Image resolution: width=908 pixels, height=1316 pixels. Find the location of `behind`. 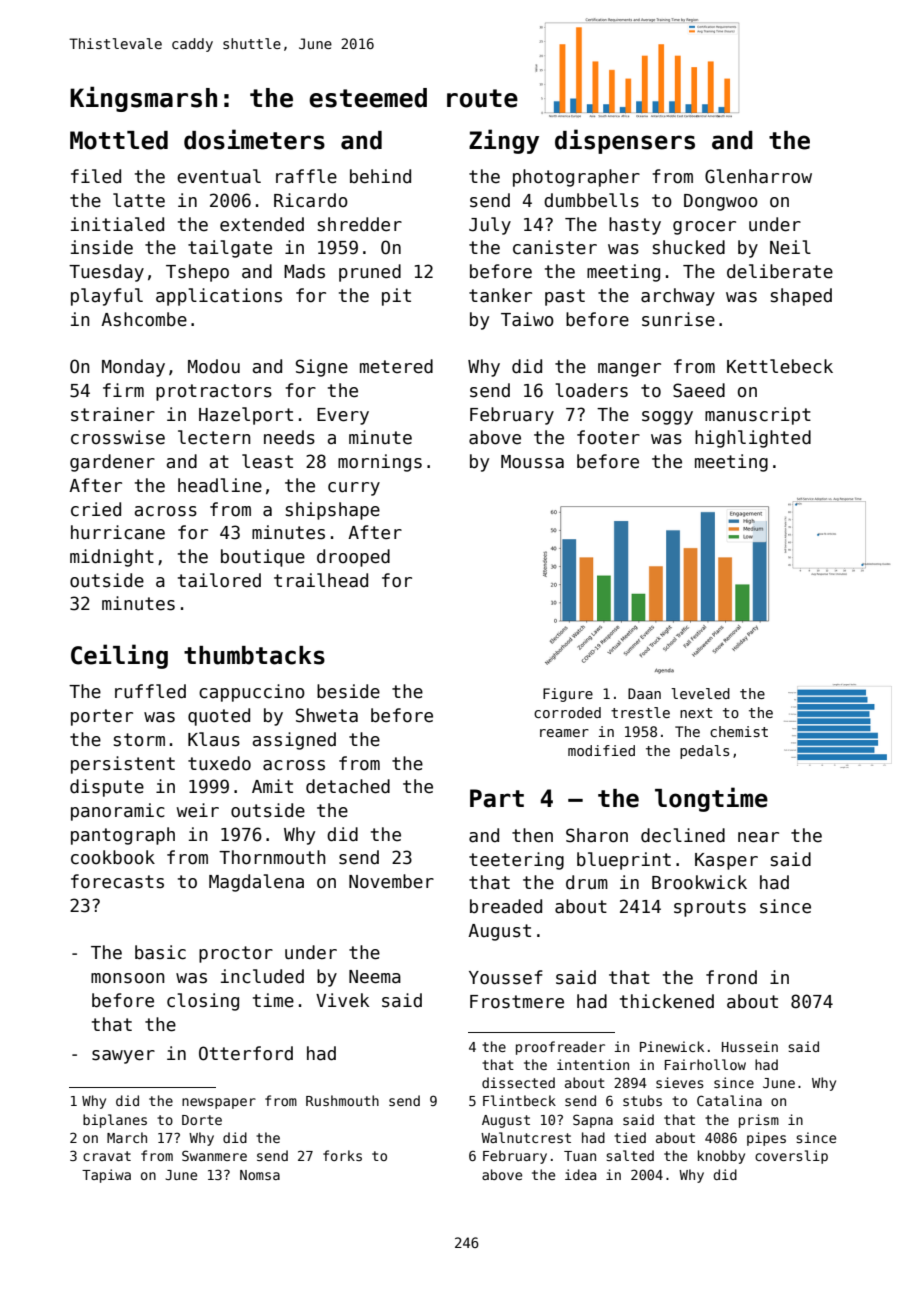

behind is located at coordinates (380, 176).
